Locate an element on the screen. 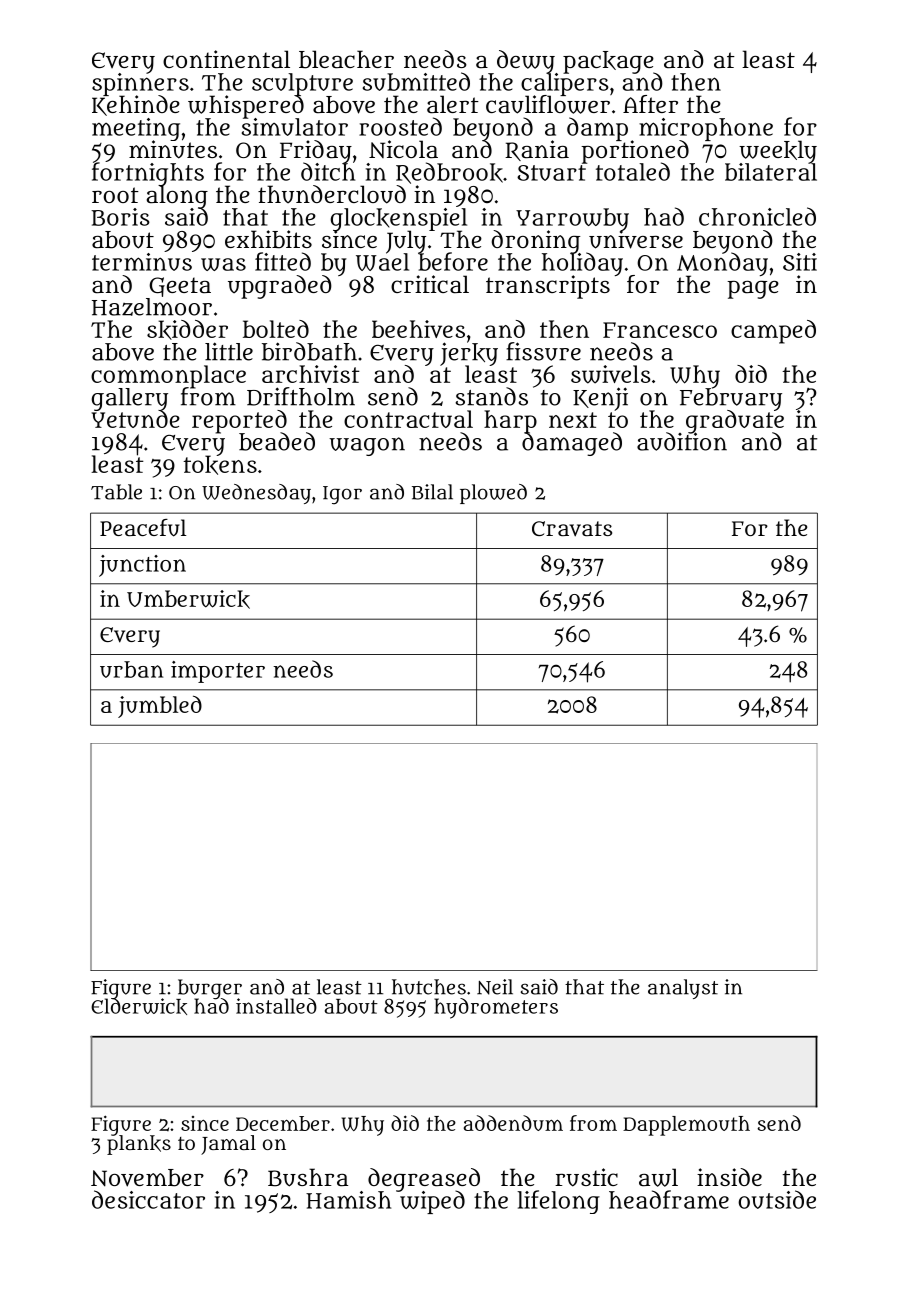 This screenshot has width=908, height=1316. Hamish is located at coordinates (348, 1200).
